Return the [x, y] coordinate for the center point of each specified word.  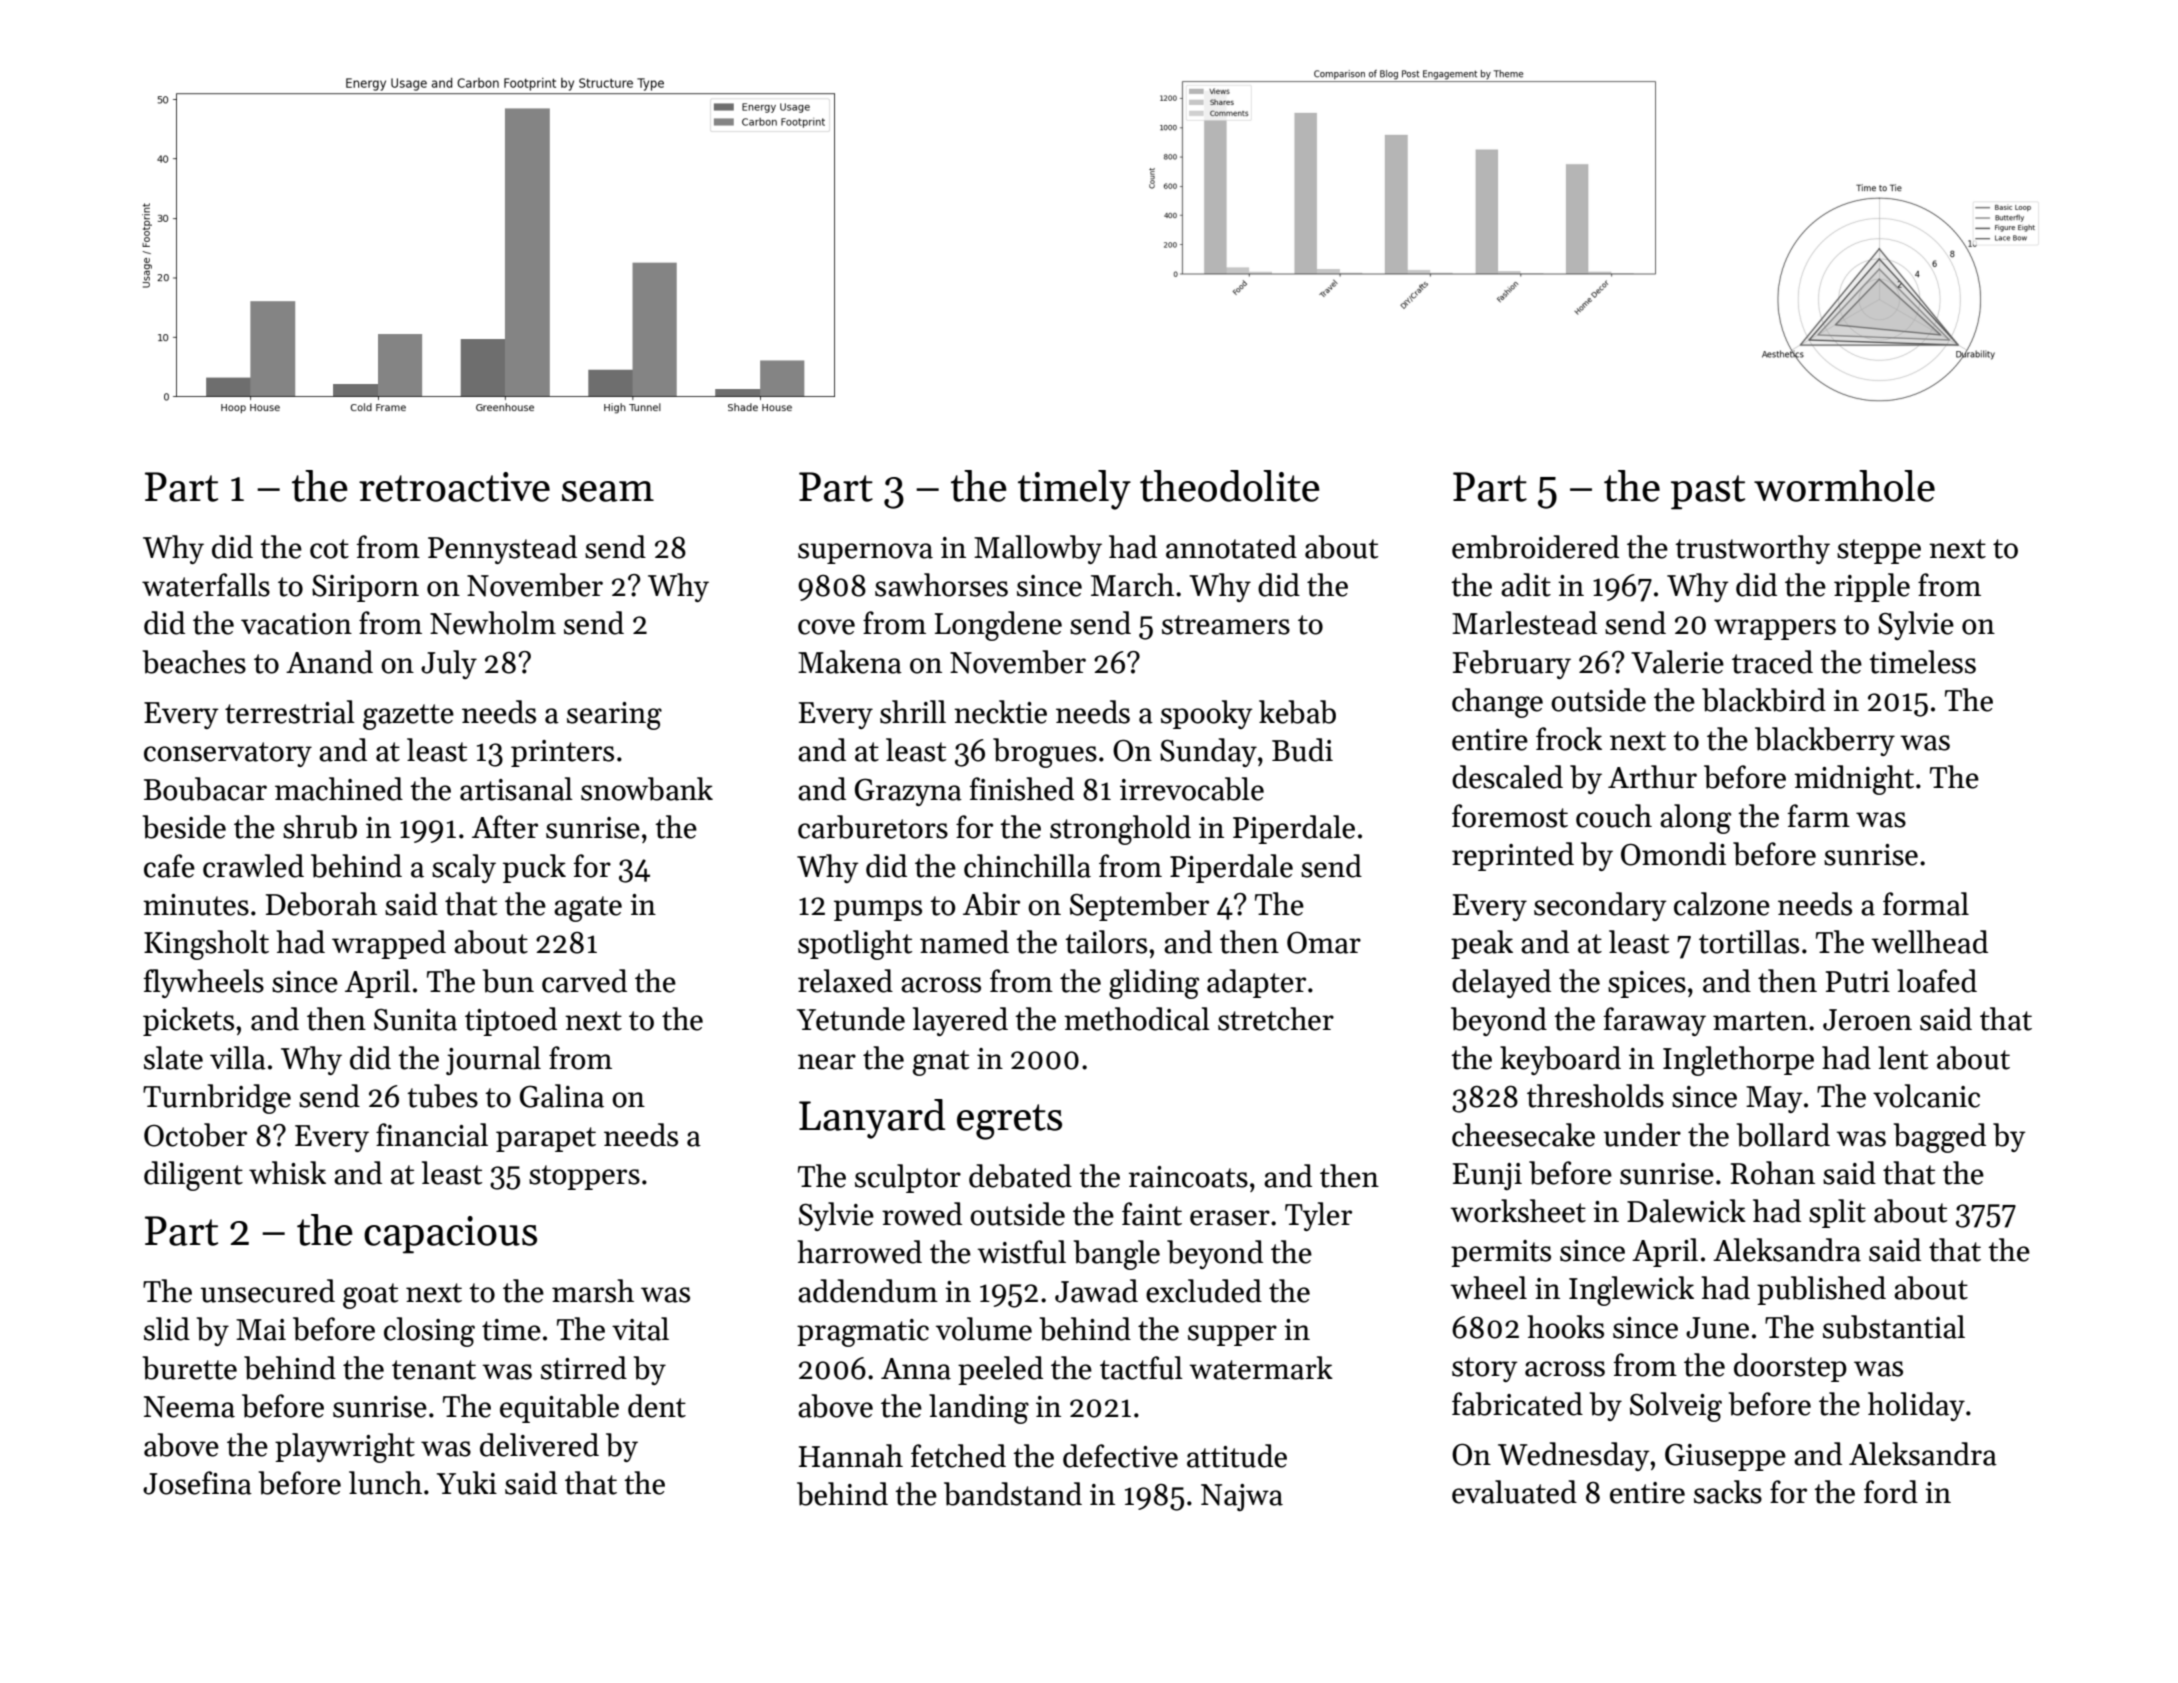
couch [1614, 816]
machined [339, 789]
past [1708, 492]
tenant [434, 1370]
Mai [261, 1330]
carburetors [873, 827]
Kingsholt [206, 945]
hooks [1565, 1327]
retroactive [454, 487]
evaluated [1514, 1492]
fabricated [1517, 1404]
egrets [1009, 1122]
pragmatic [863, 1333]
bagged [1940, 1138]
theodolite [1230, 486]
